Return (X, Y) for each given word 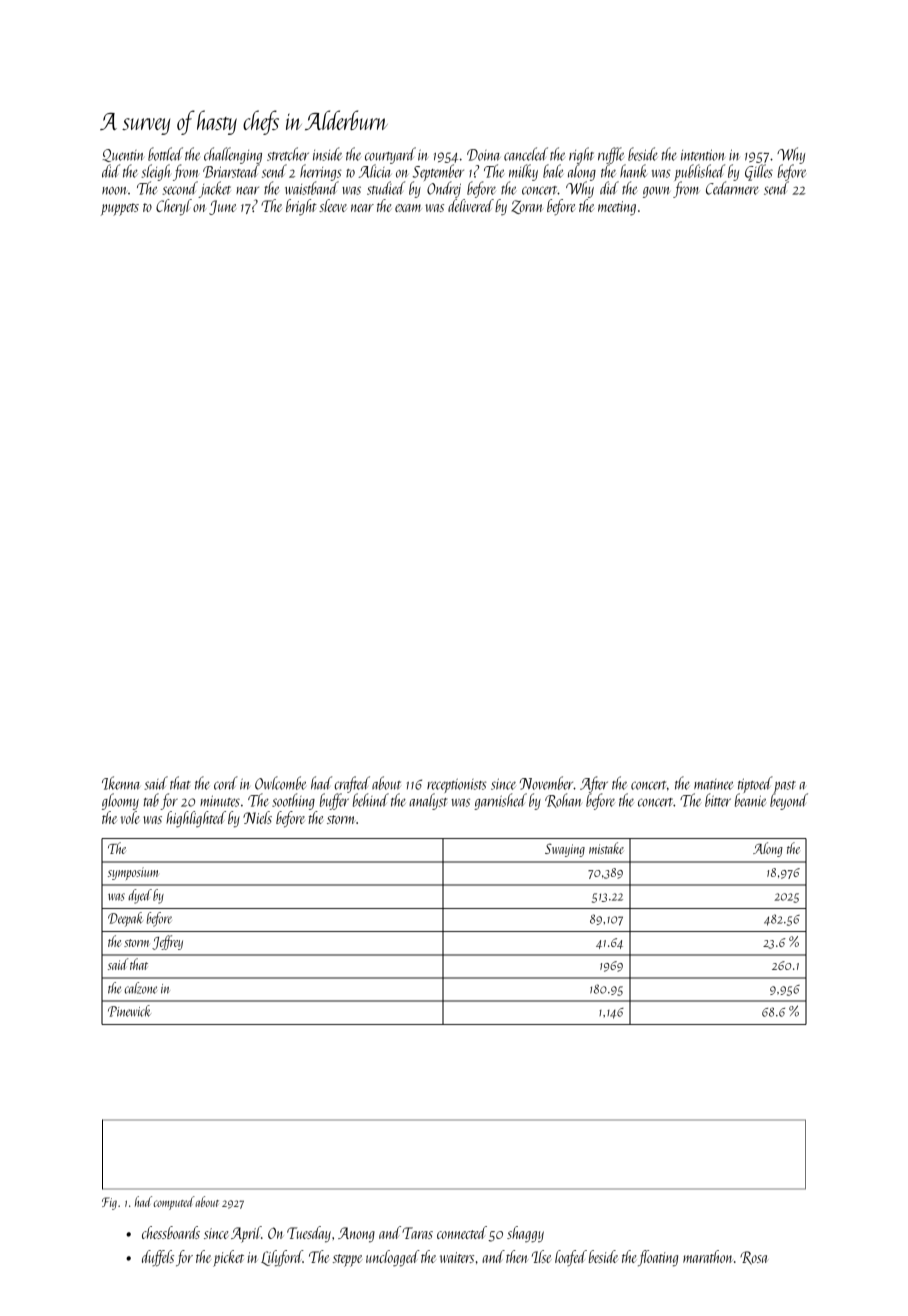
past (785, 787)
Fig (109, 1203)
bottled (165, 154)
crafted (352, 784)
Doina (484, 155)
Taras (417, 1233)
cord (226, 783)
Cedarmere (732, 188)
